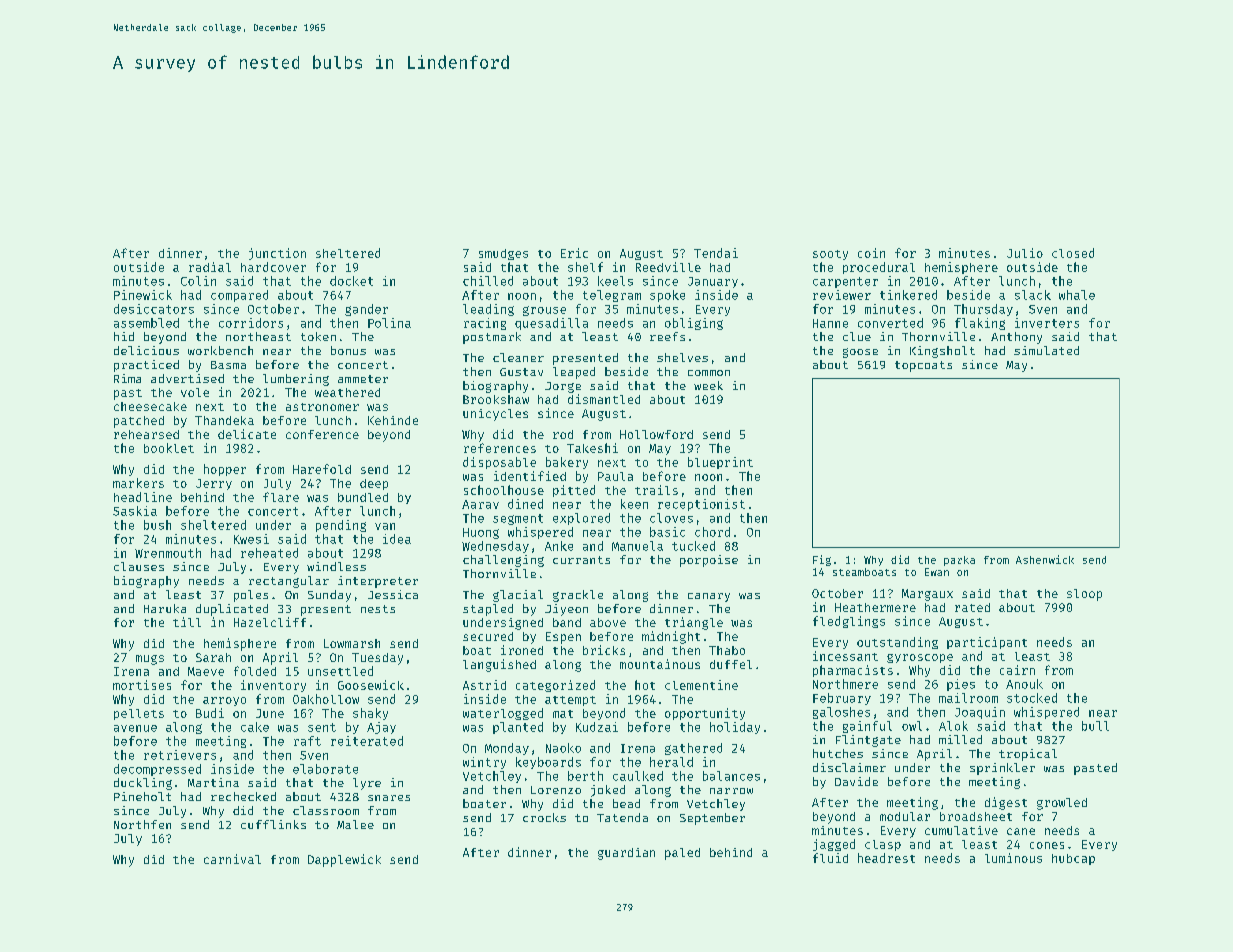  Describe the element at coordinates (503, 561) in the document. I see `challenging` at that location.
